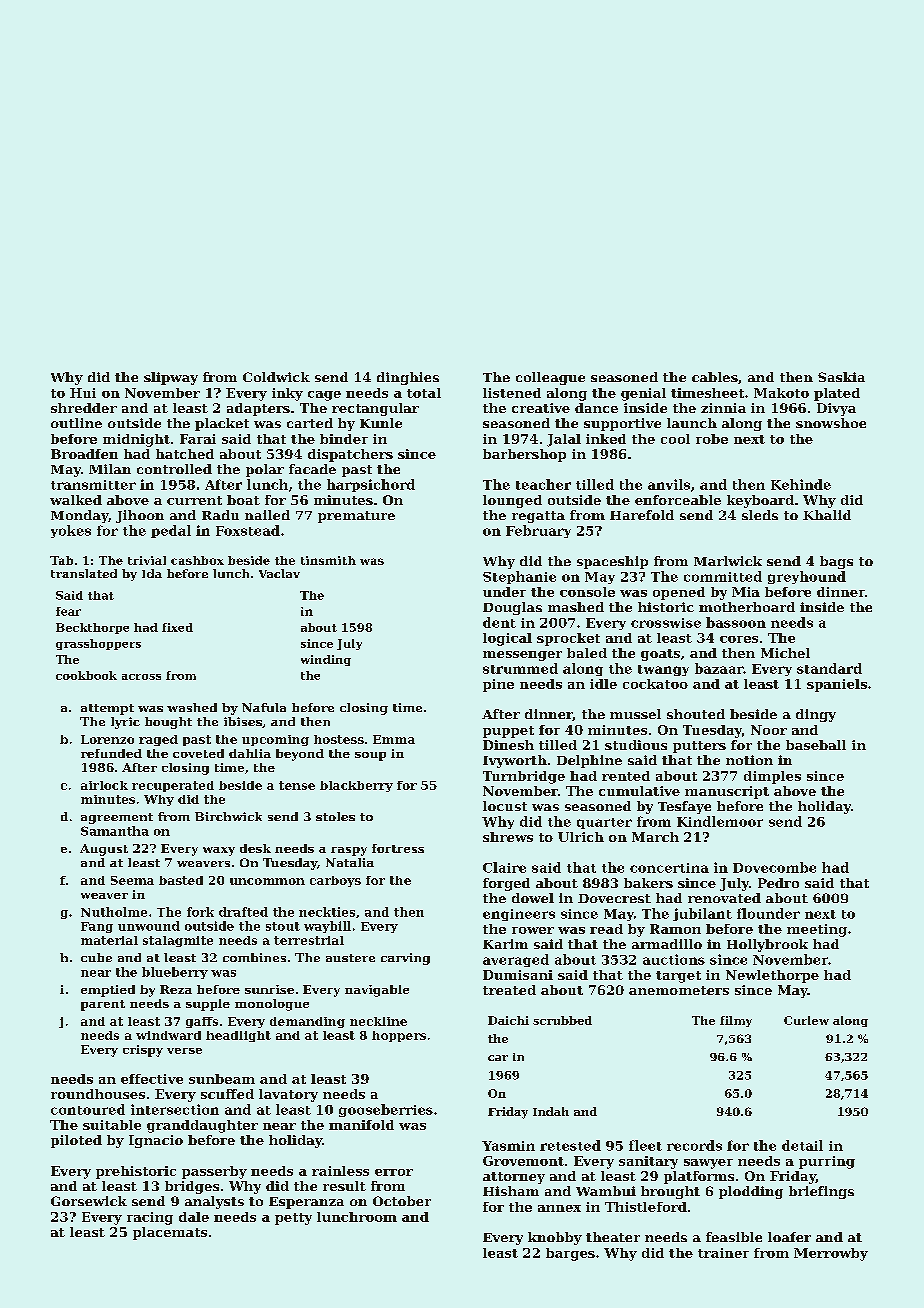 The width and height of the screenshot is (924, 1308). What do you see at coordinates (533, 930) in the screenshot?
I see `rower` at bounding box center [533, 930].
